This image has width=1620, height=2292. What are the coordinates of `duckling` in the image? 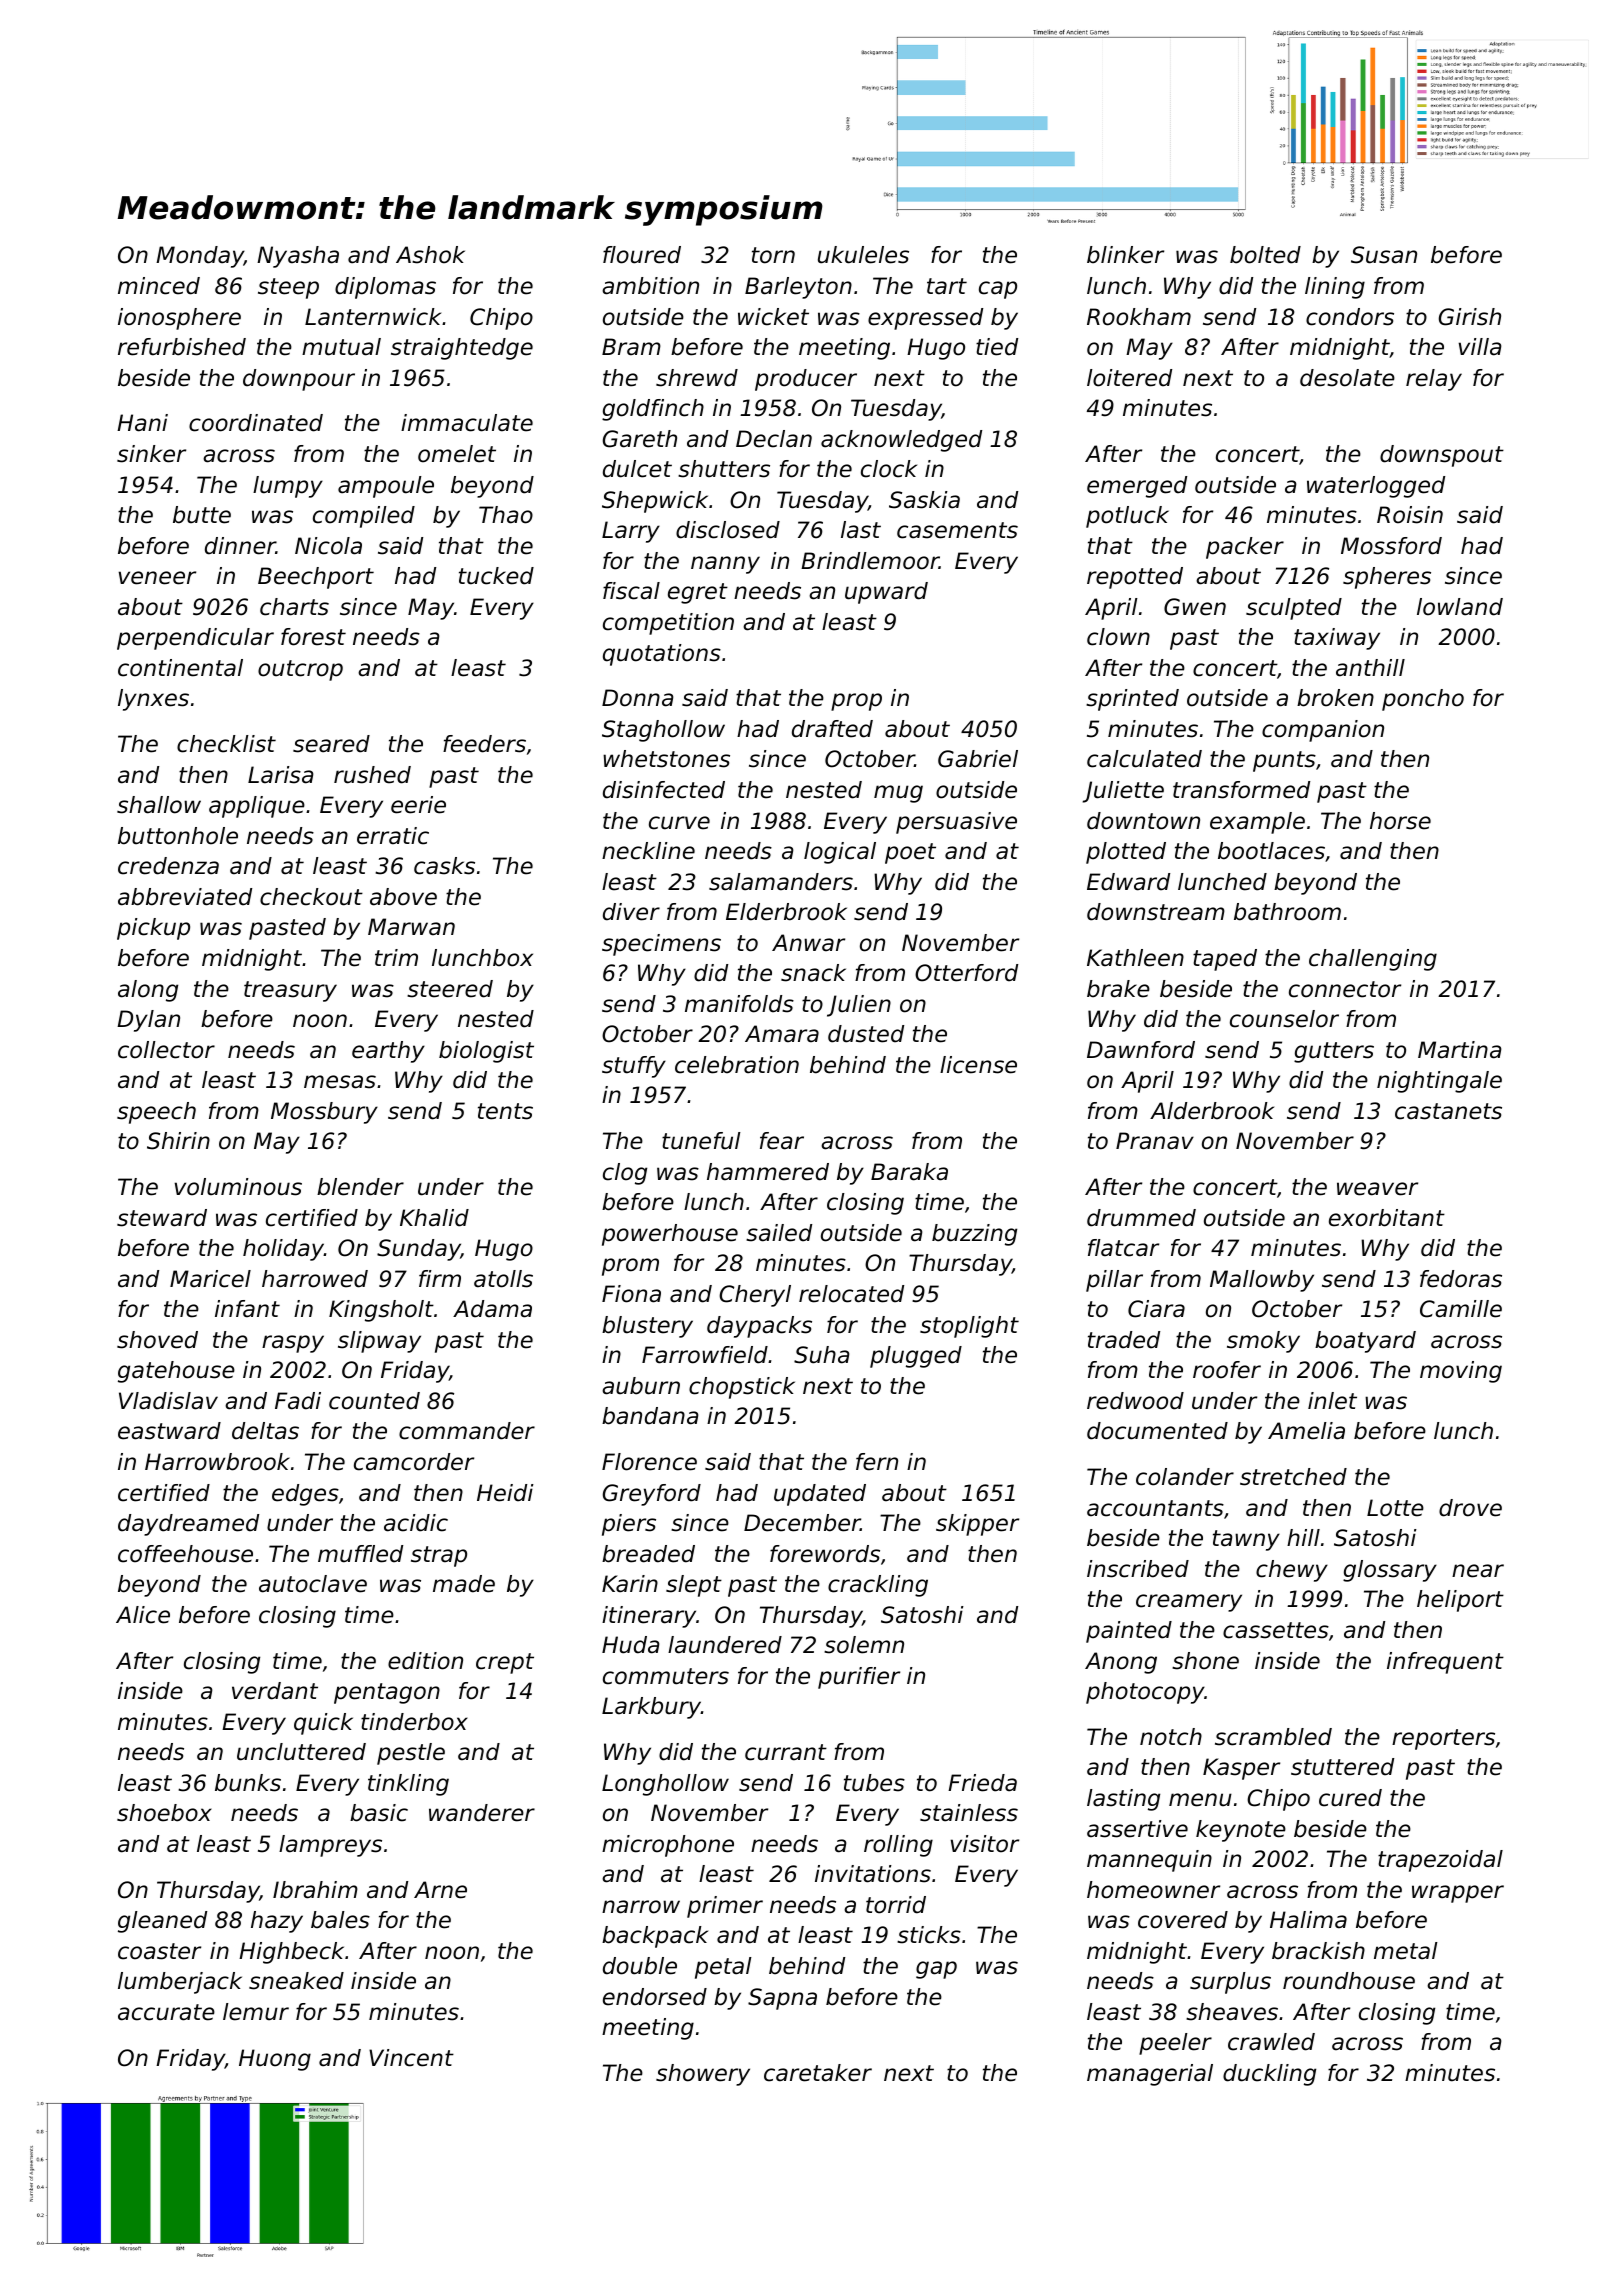 It's located at (1269, 2075).
